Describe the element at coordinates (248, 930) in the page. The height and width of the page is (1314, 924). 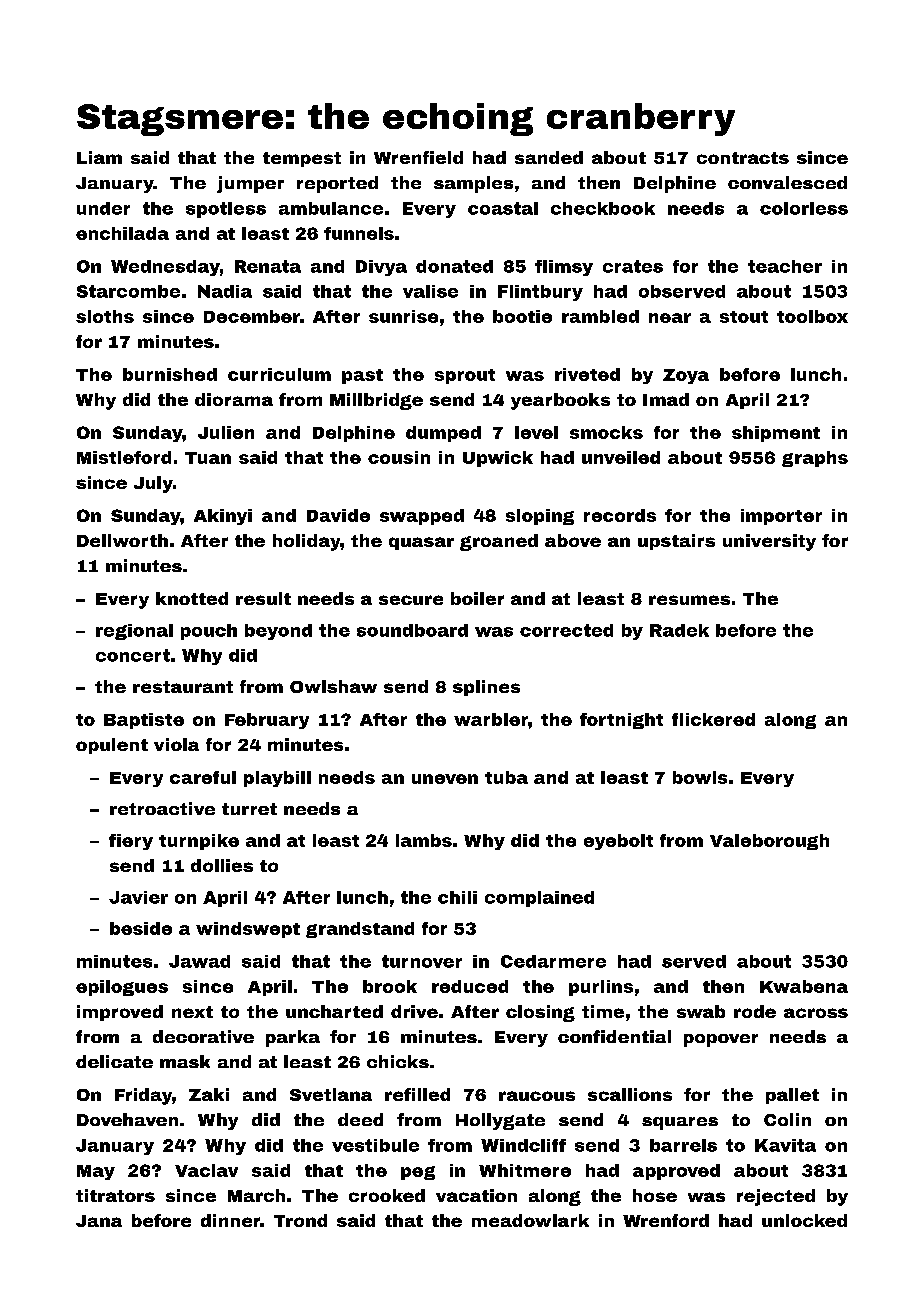
I see `windswept` at that location.
